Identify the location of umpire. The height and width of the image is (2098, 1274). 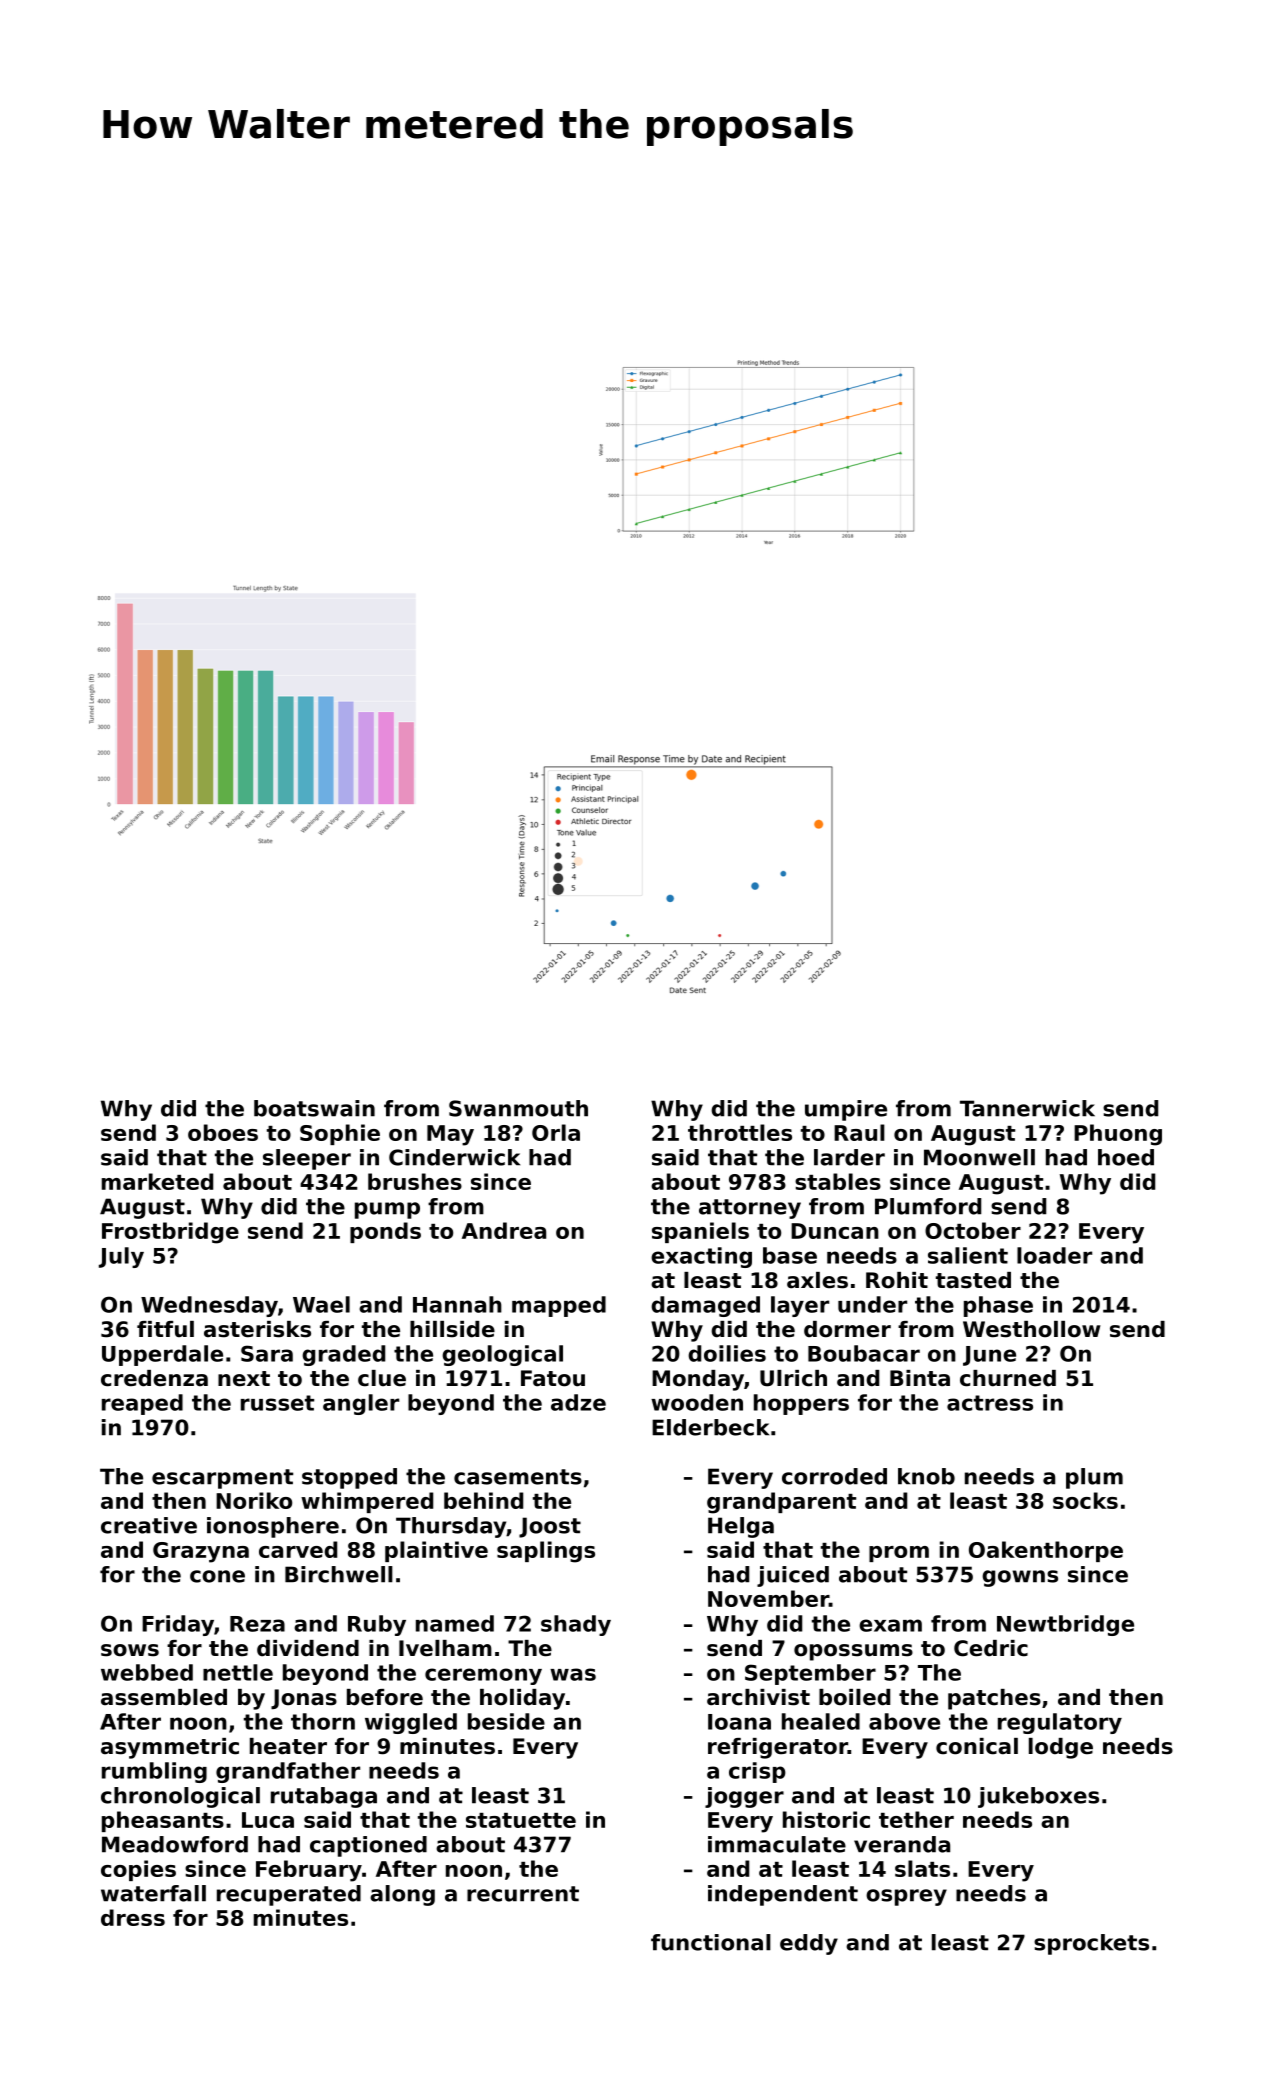
(846, 1110).
